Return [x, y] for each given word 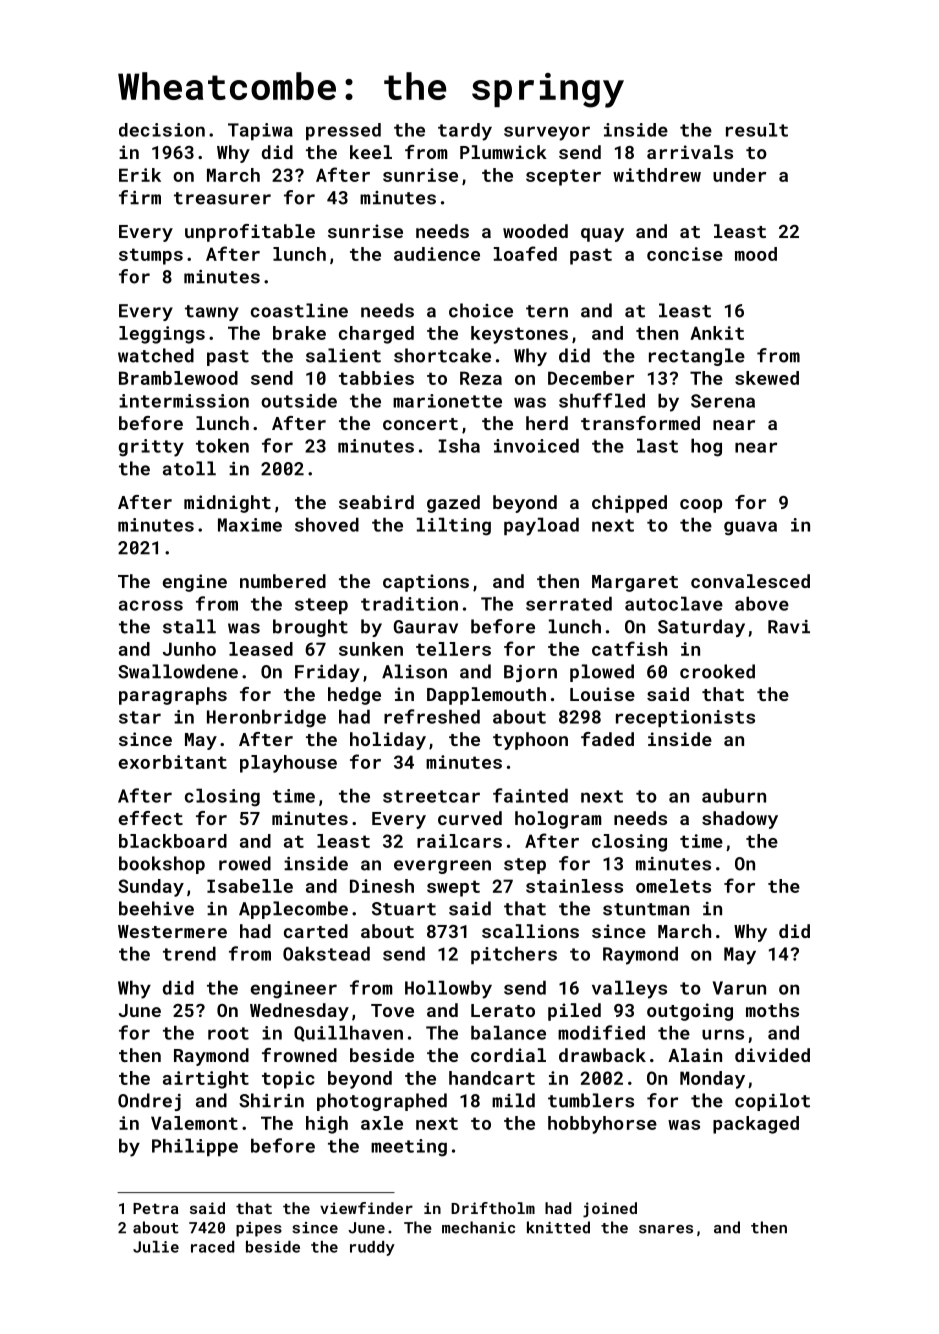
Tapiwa [260, 131]
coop [701, 506]
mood [756, 254]
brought [310, 628]
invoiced [536, 445]
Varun [739, 988]
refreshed [432, 716]
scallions [530, 931]
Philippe [195, 1147]
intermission [184, 401]
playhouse [288, 764]
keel [371, 152]
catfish [629, 648]
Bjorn [530, 673]
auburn [734, 795]
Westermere [172, 931]
